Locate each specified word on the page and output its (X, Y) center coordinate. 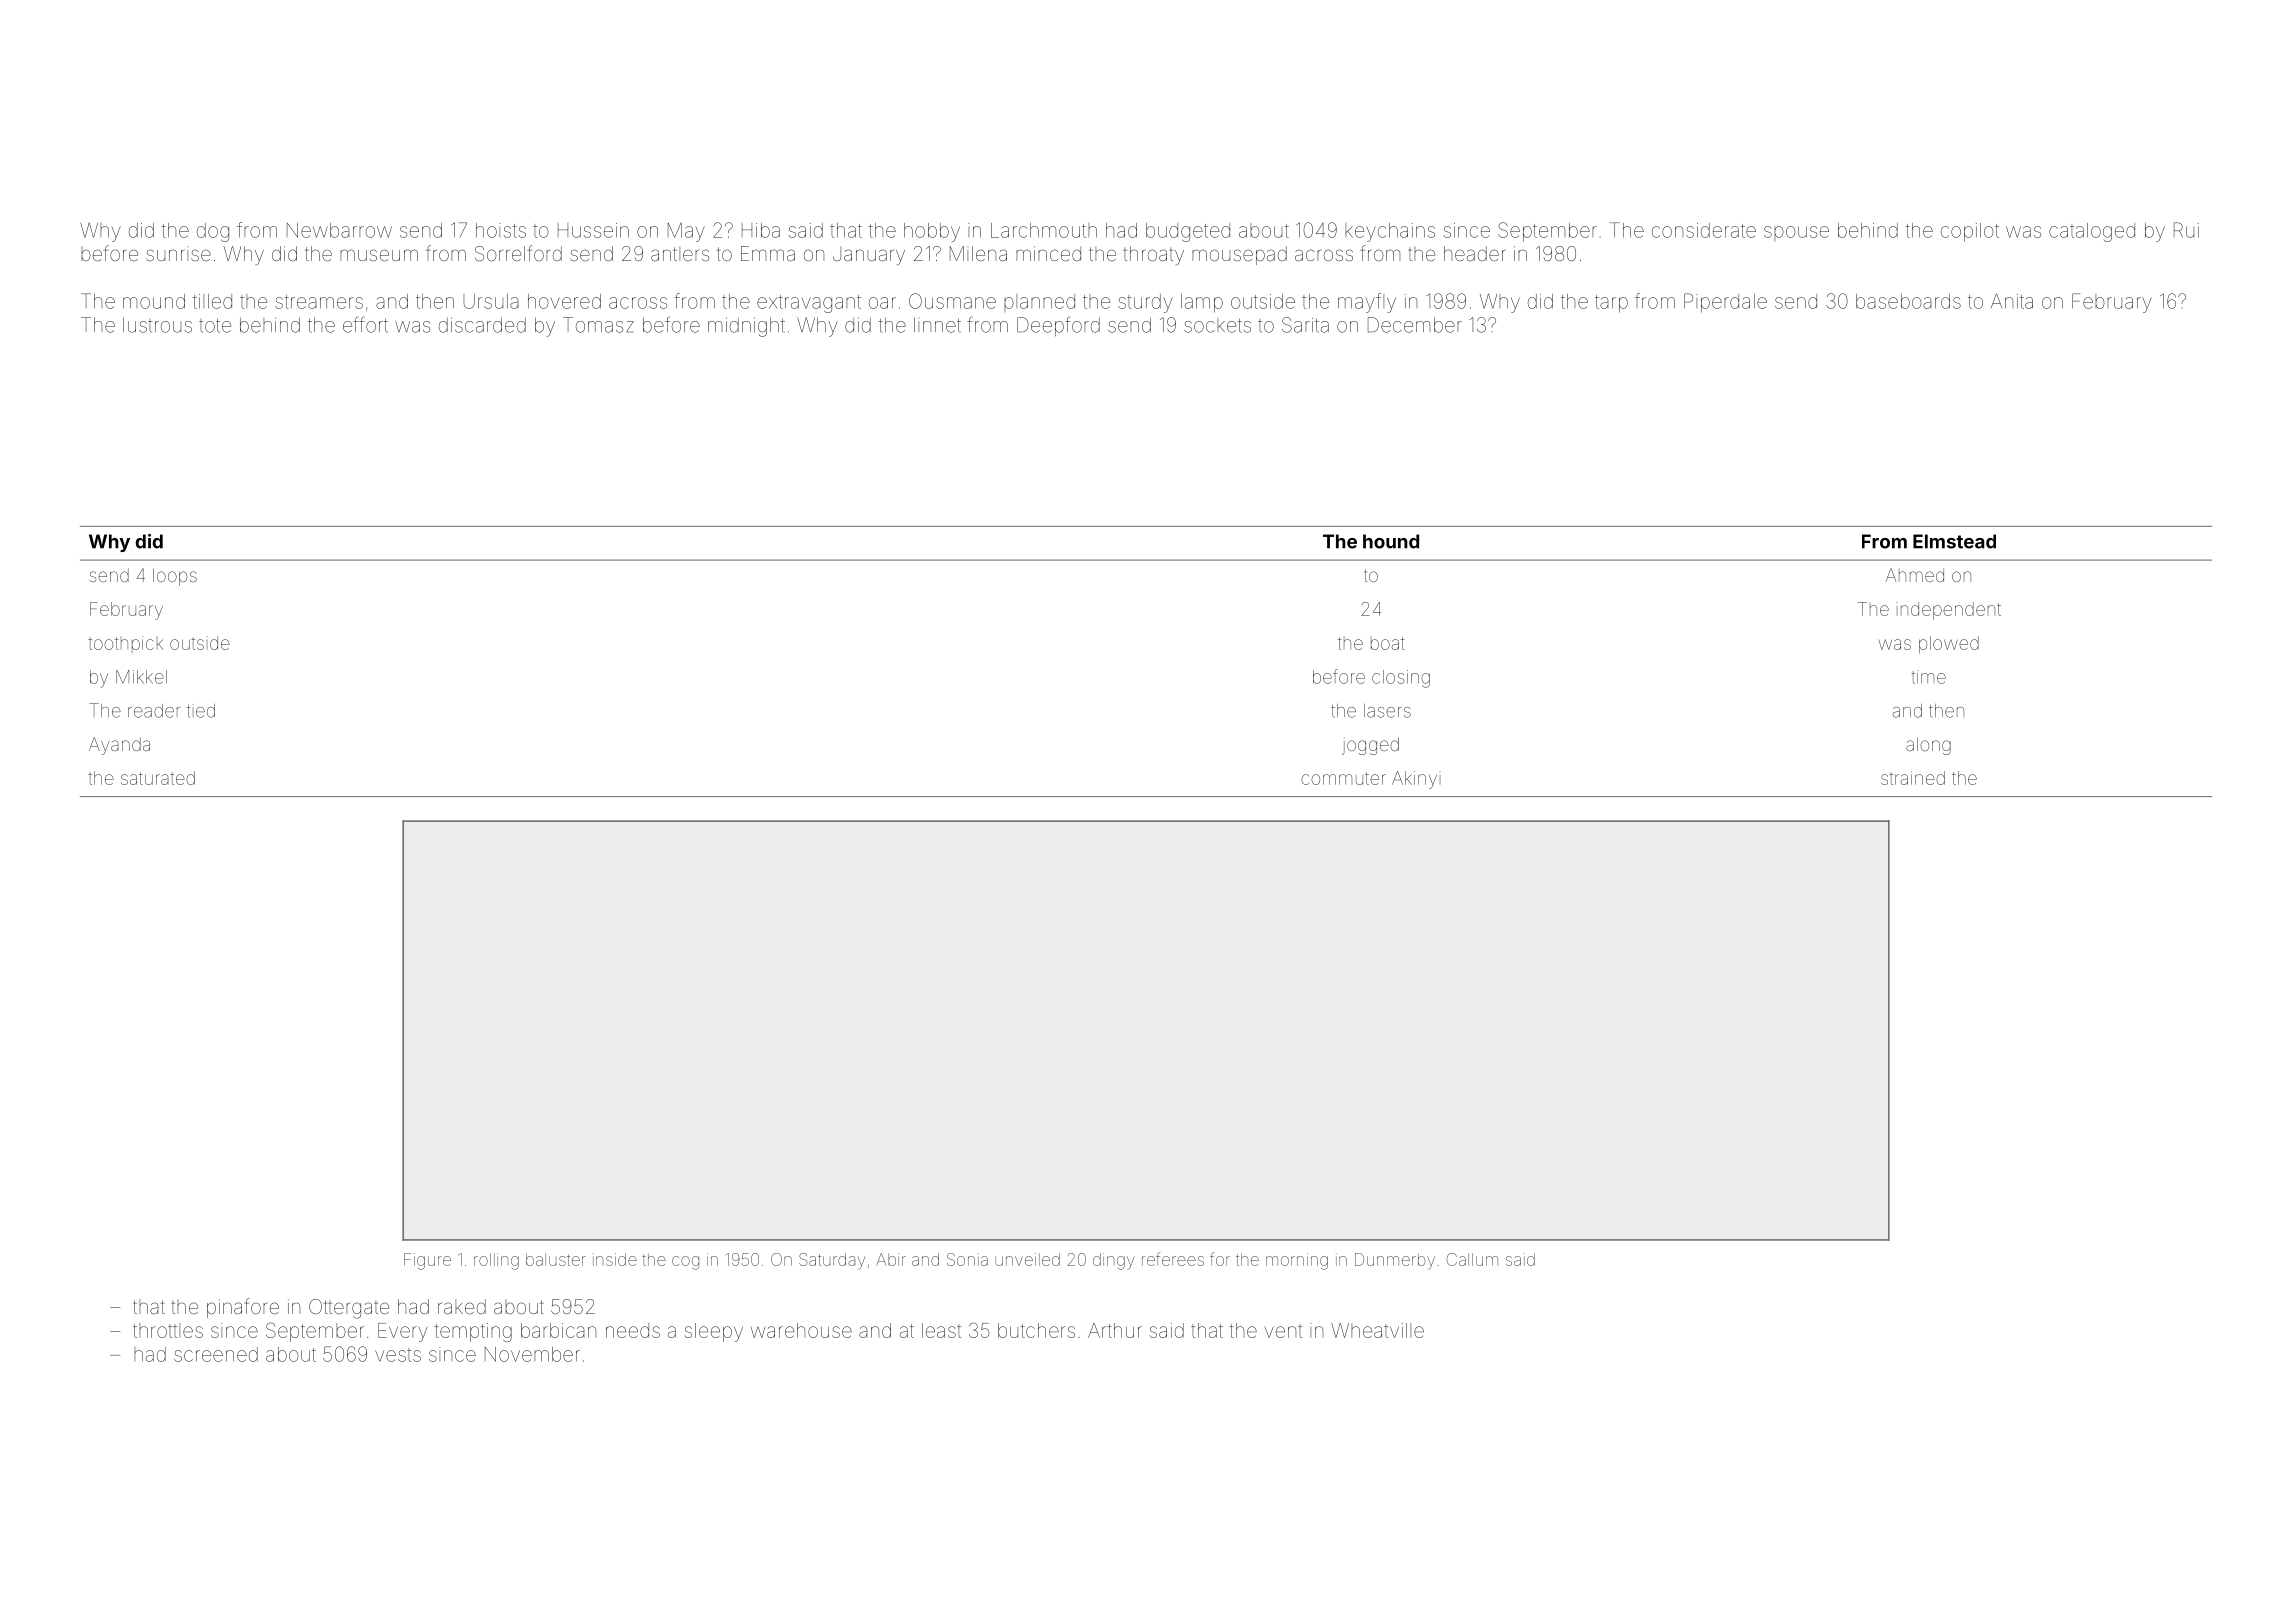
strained (1913, 778)
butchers (1036, 1330)
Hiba (761, 230)
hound (1391, 541)
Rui (2186, 230)
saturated (158, 778)
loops (175, 577)
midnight (746, 327)
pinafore (243, 1308)
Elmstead (1954, 541)
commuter (1343, 778)
